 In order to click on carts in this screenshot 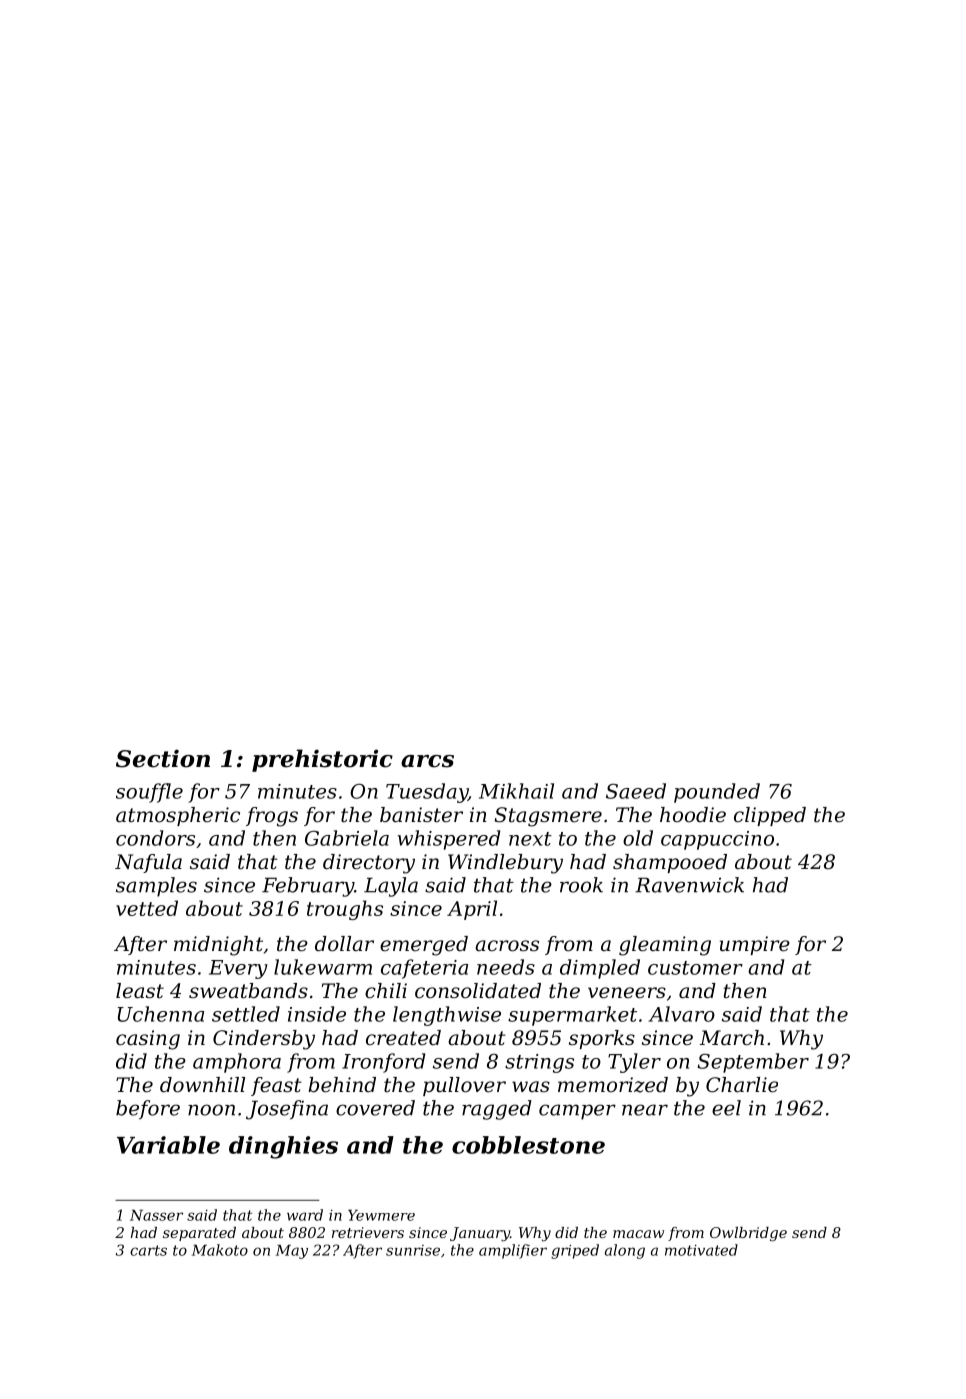, I will do `click(148, 1250)`.
